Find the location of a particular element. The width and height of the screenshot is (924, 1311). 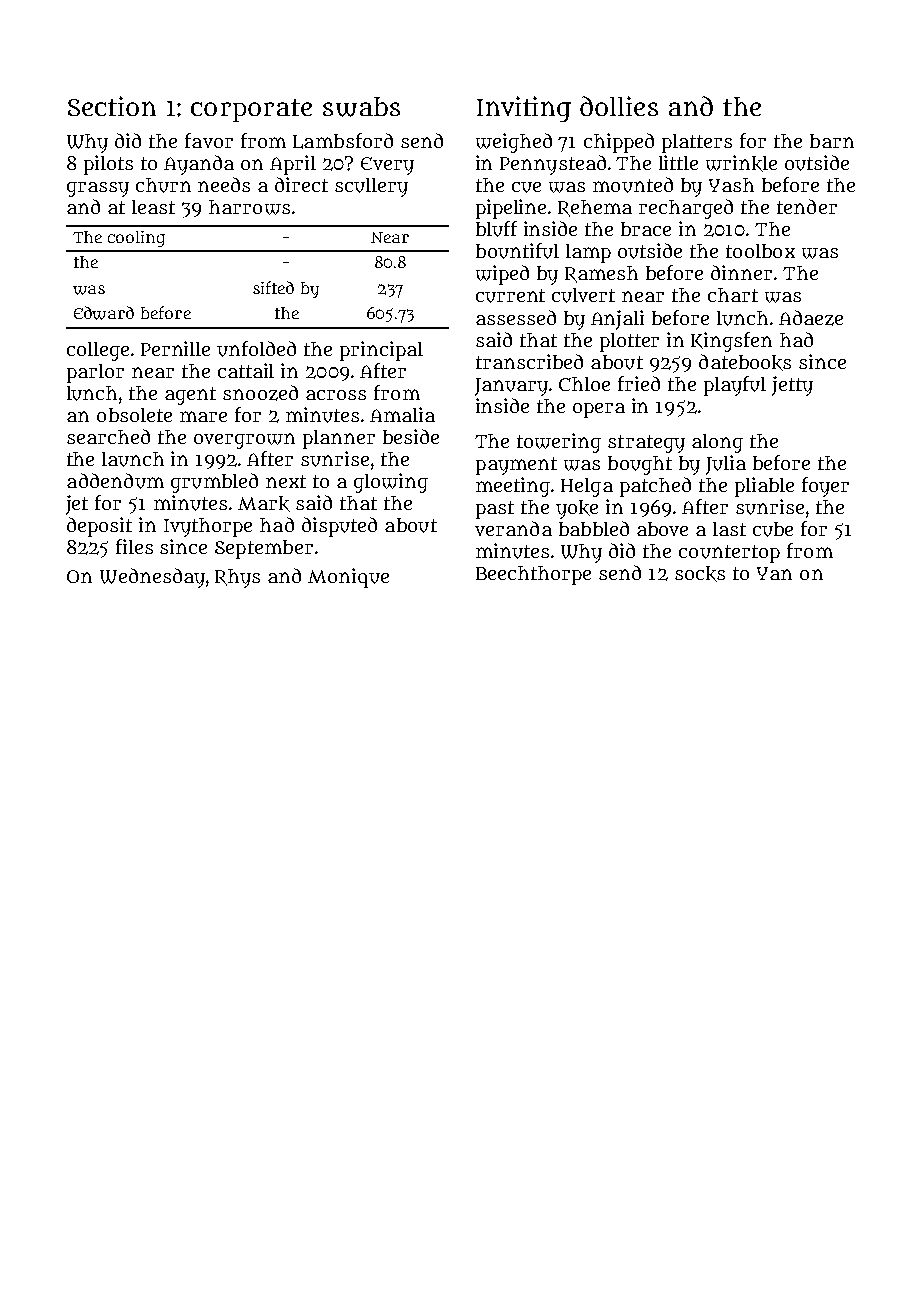

favor is located at coordinates (209, 140).
